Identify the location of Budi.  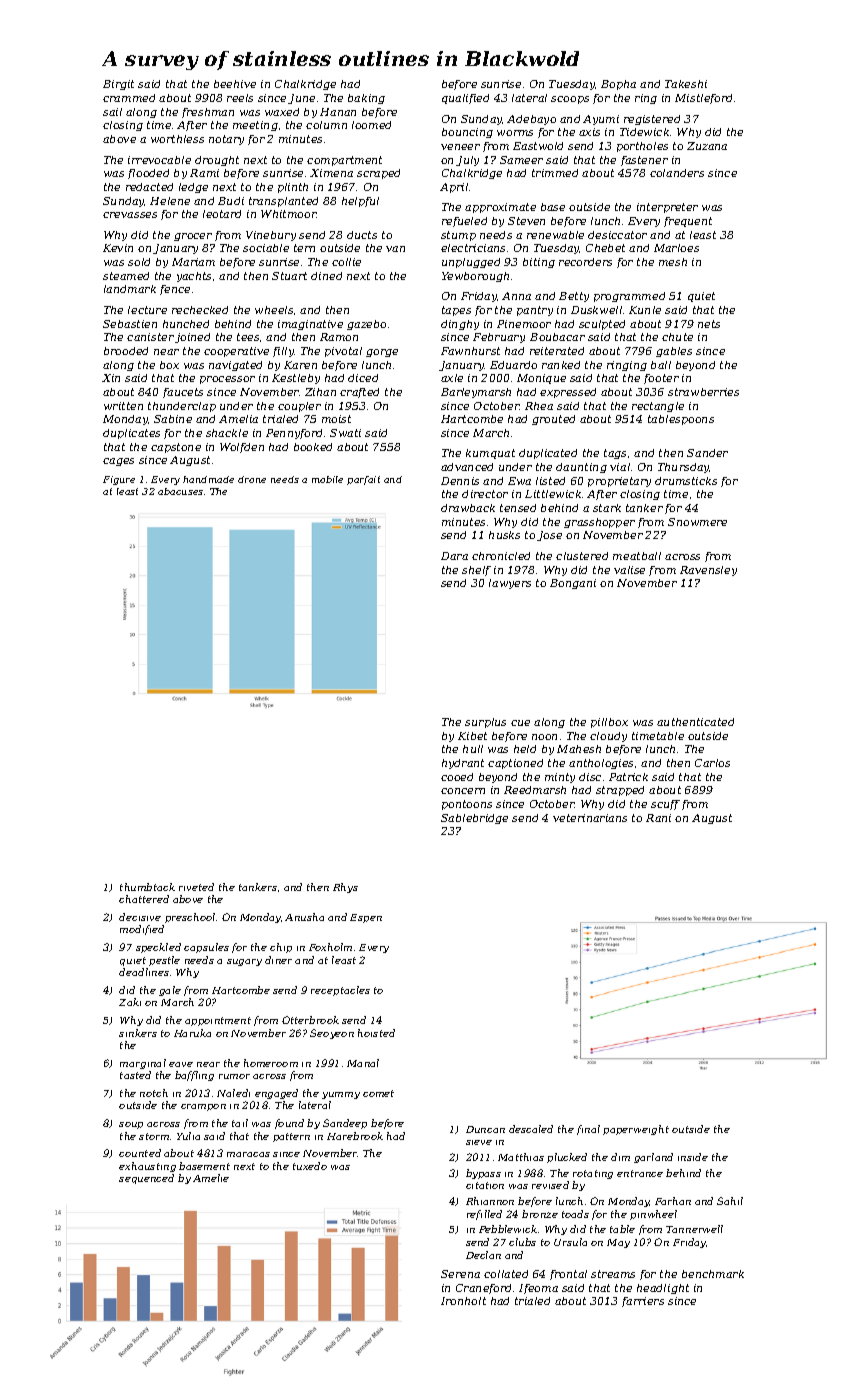
(231, 201).
